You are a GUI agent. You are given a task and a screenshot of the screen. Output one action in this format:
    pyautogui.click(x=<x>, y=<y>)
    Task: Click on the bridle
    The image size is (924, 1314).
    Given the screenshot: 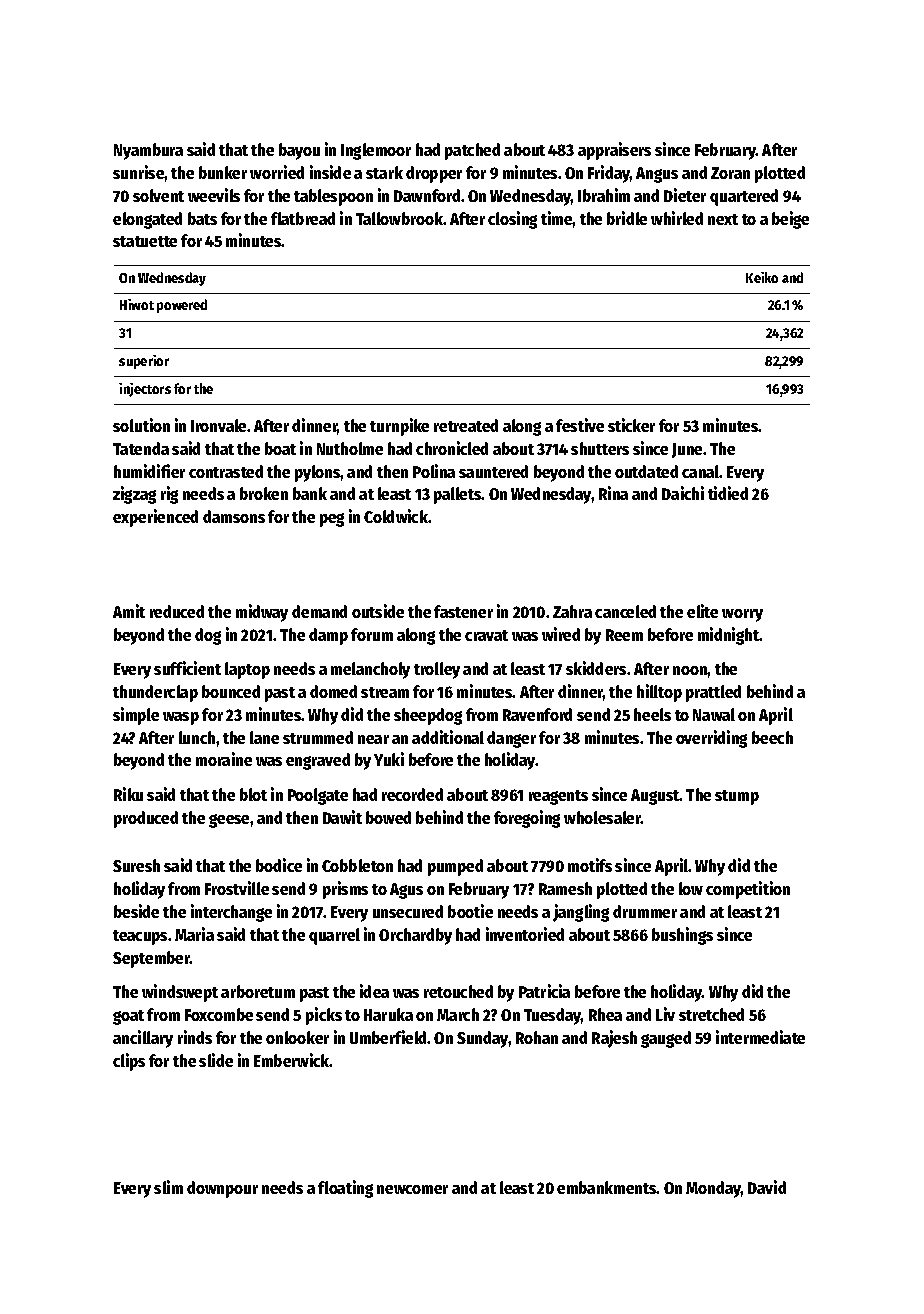 What is the action you would take?
    pyautogui.click(x=627, y=218)
